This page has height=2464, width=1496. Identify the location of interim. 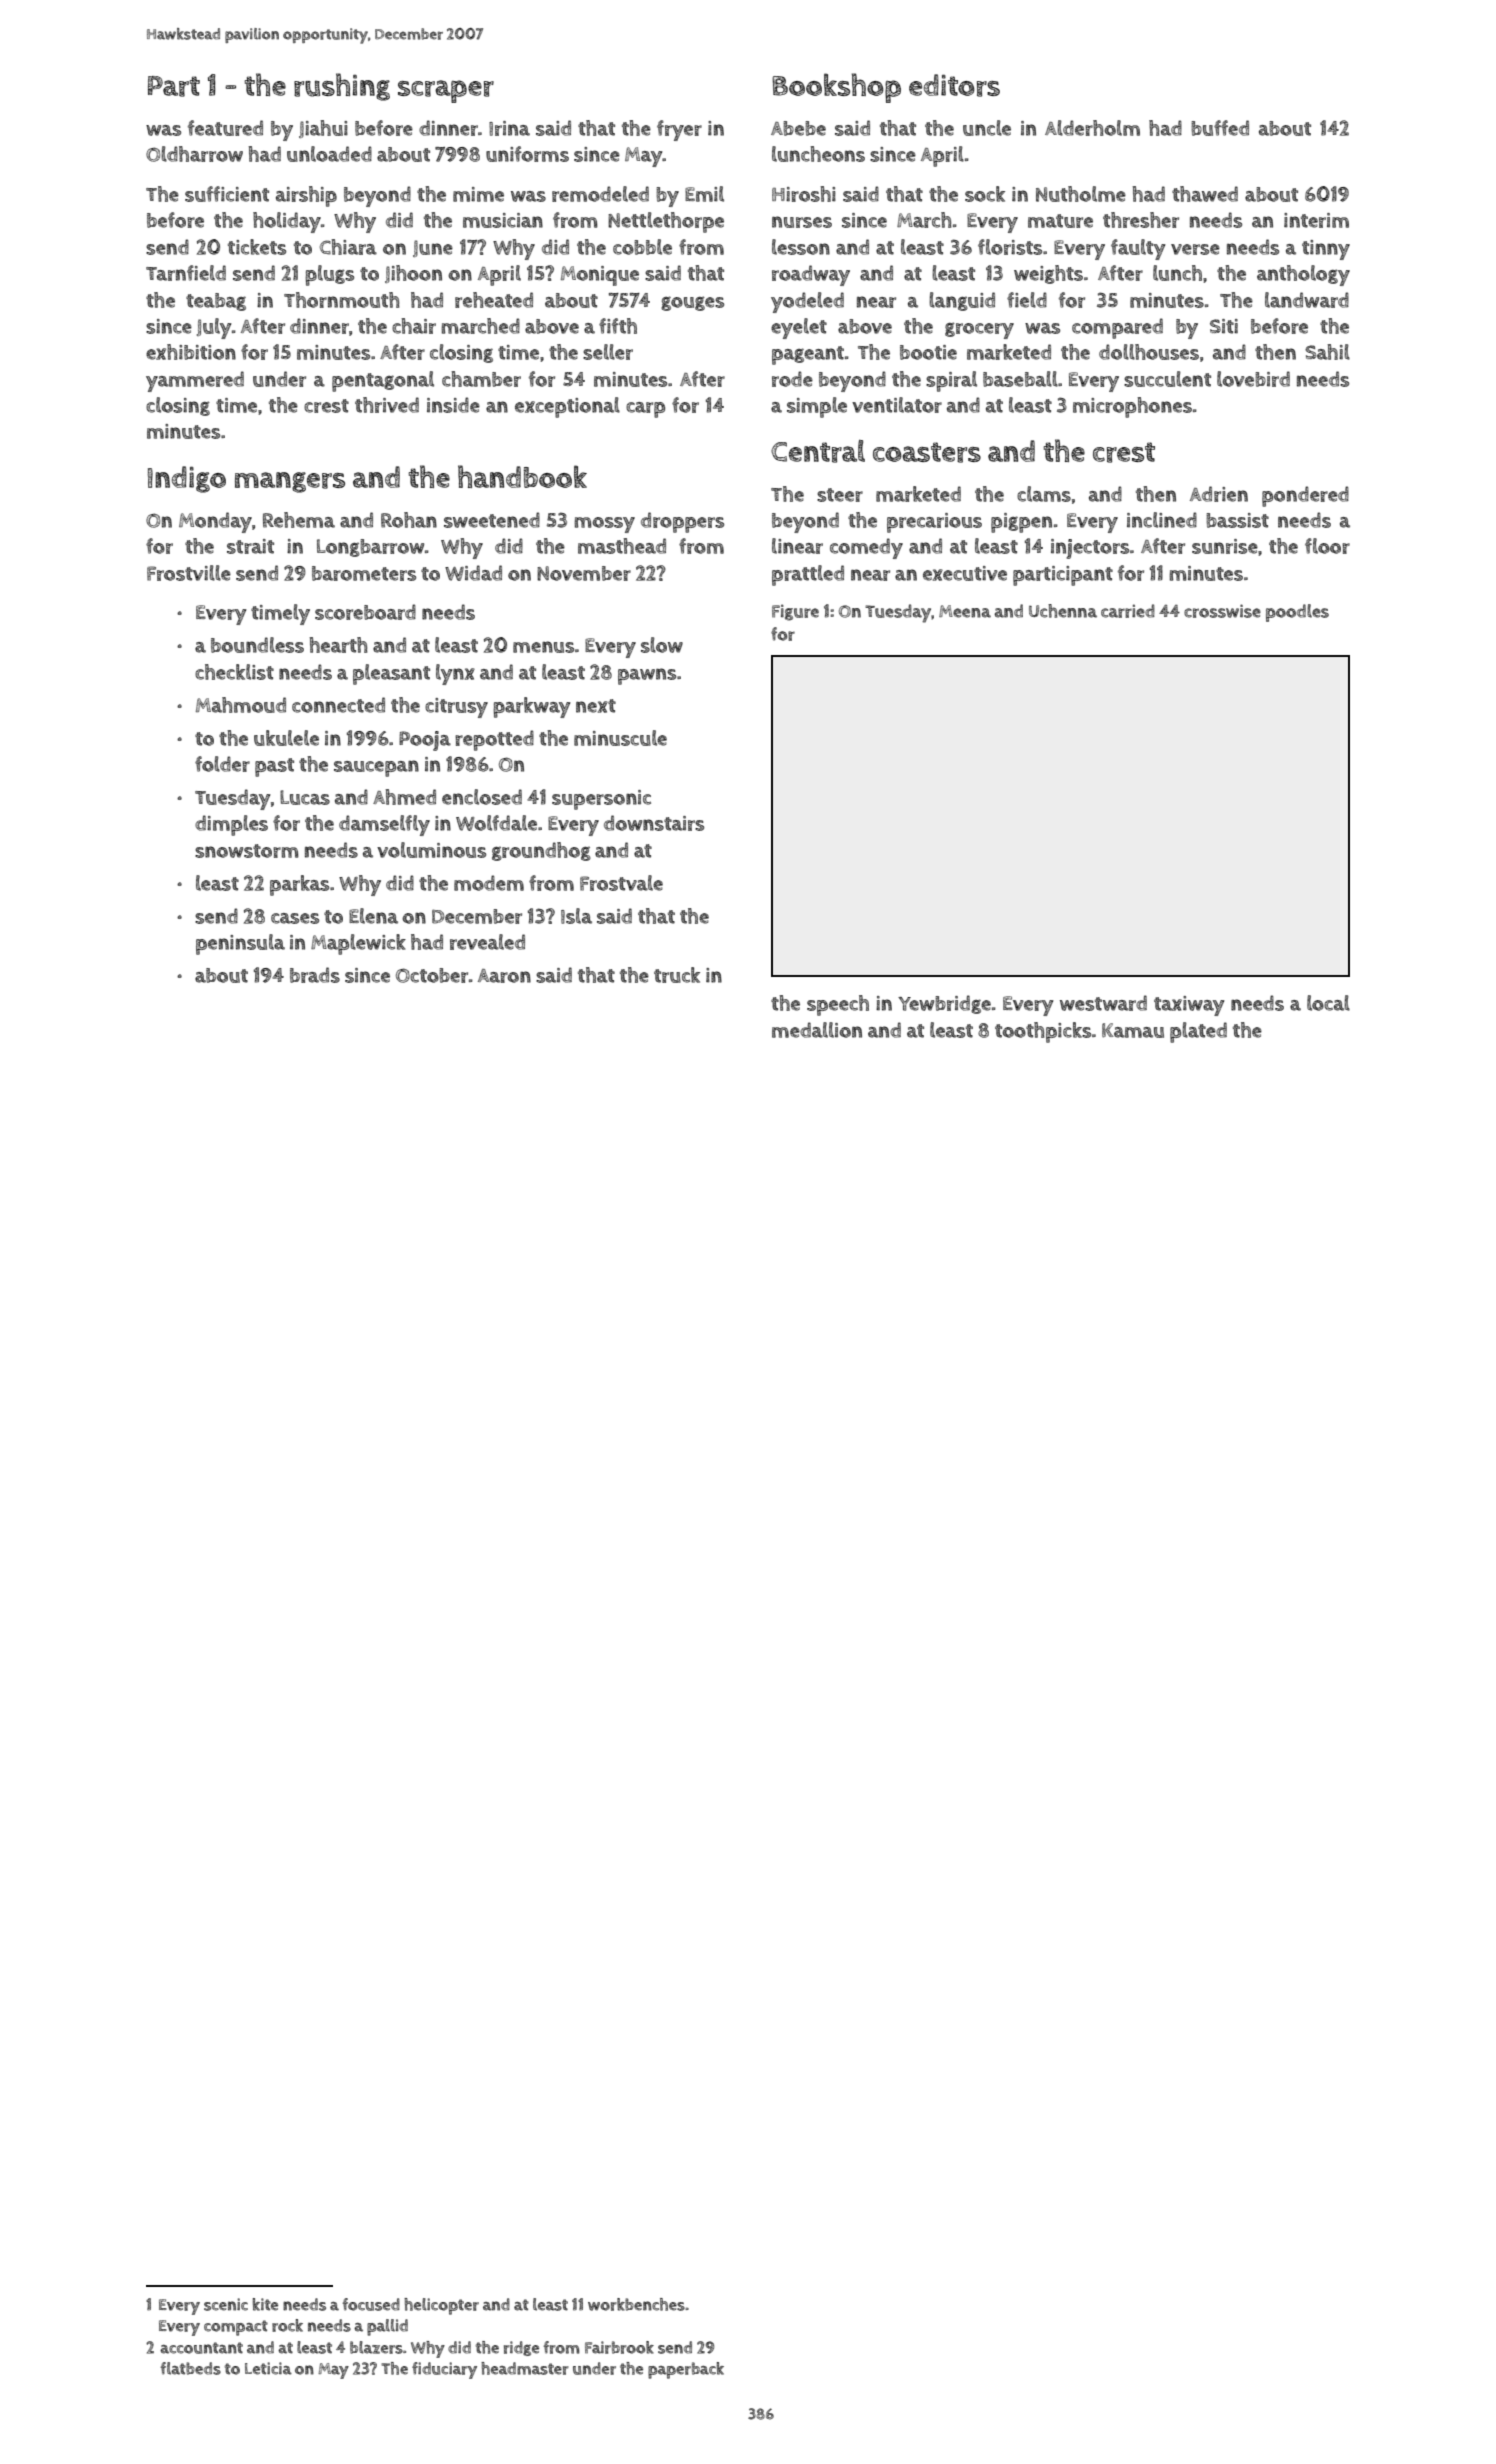
(1316, 220).
